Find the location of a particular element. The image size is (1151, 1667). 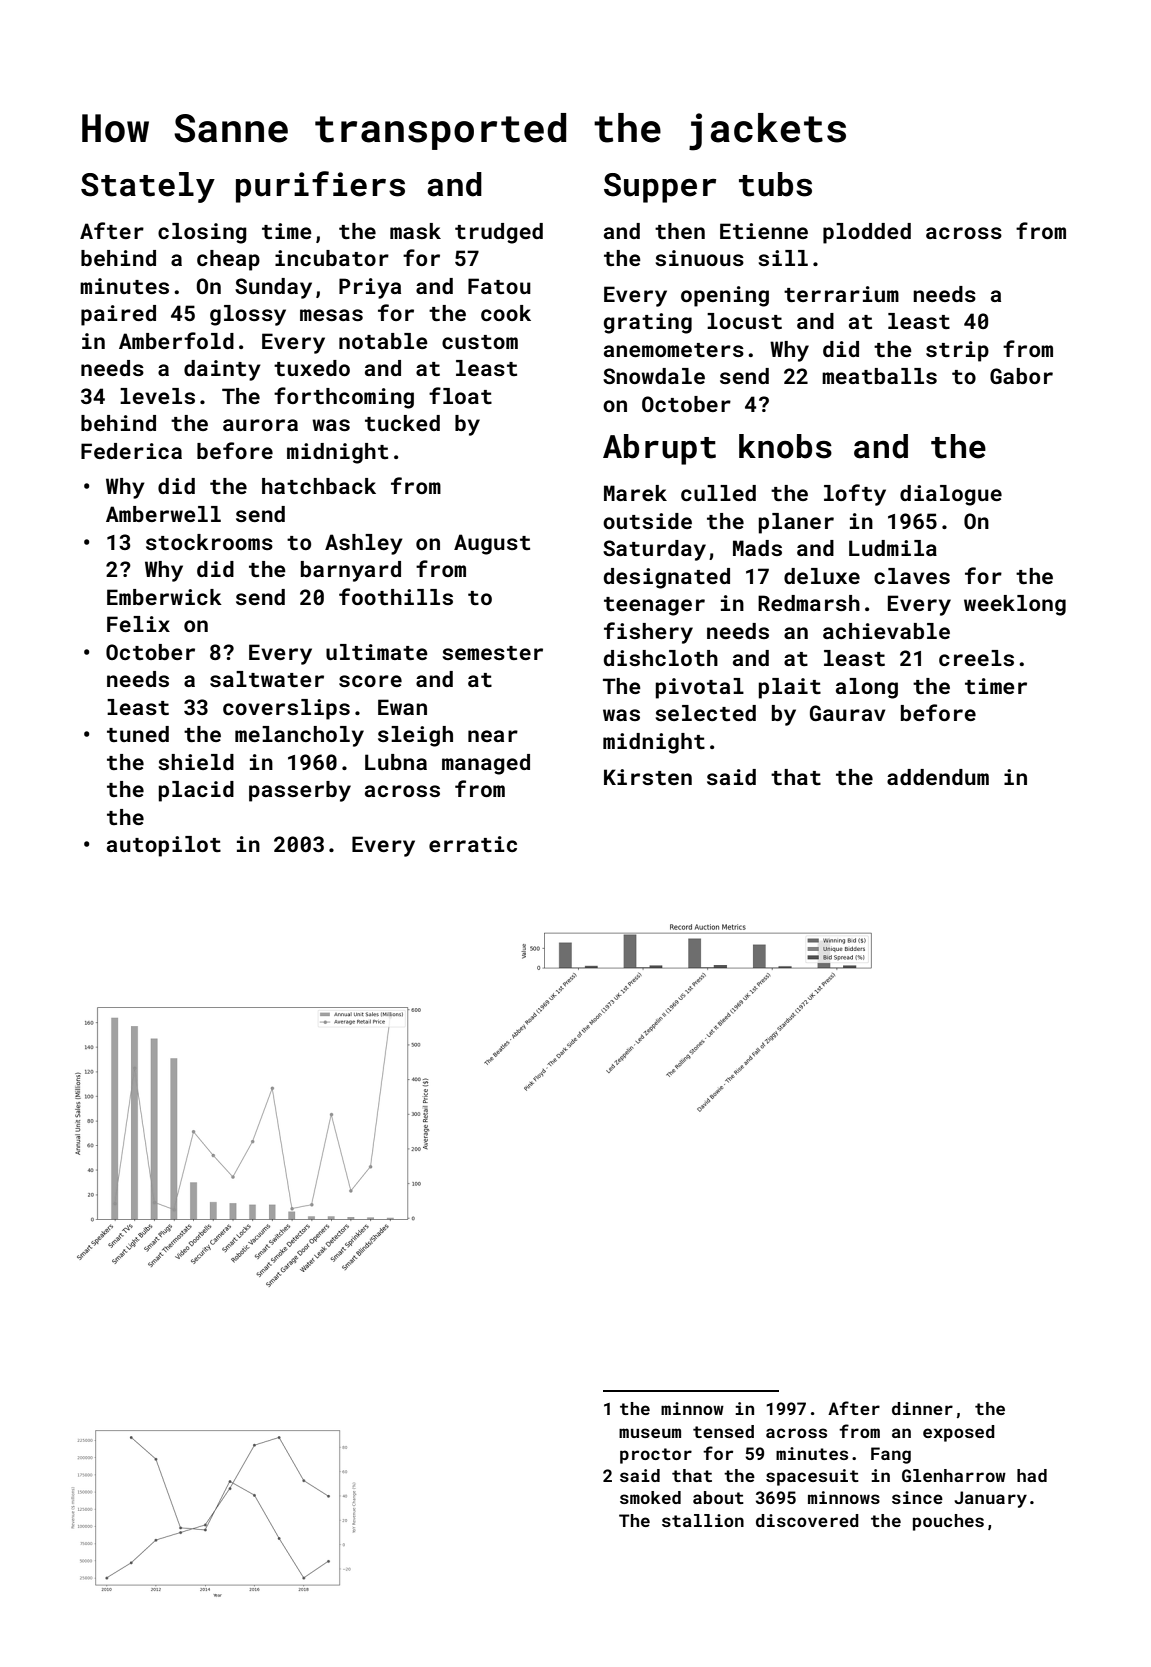

museum is located at coordinates (650, 1433).
